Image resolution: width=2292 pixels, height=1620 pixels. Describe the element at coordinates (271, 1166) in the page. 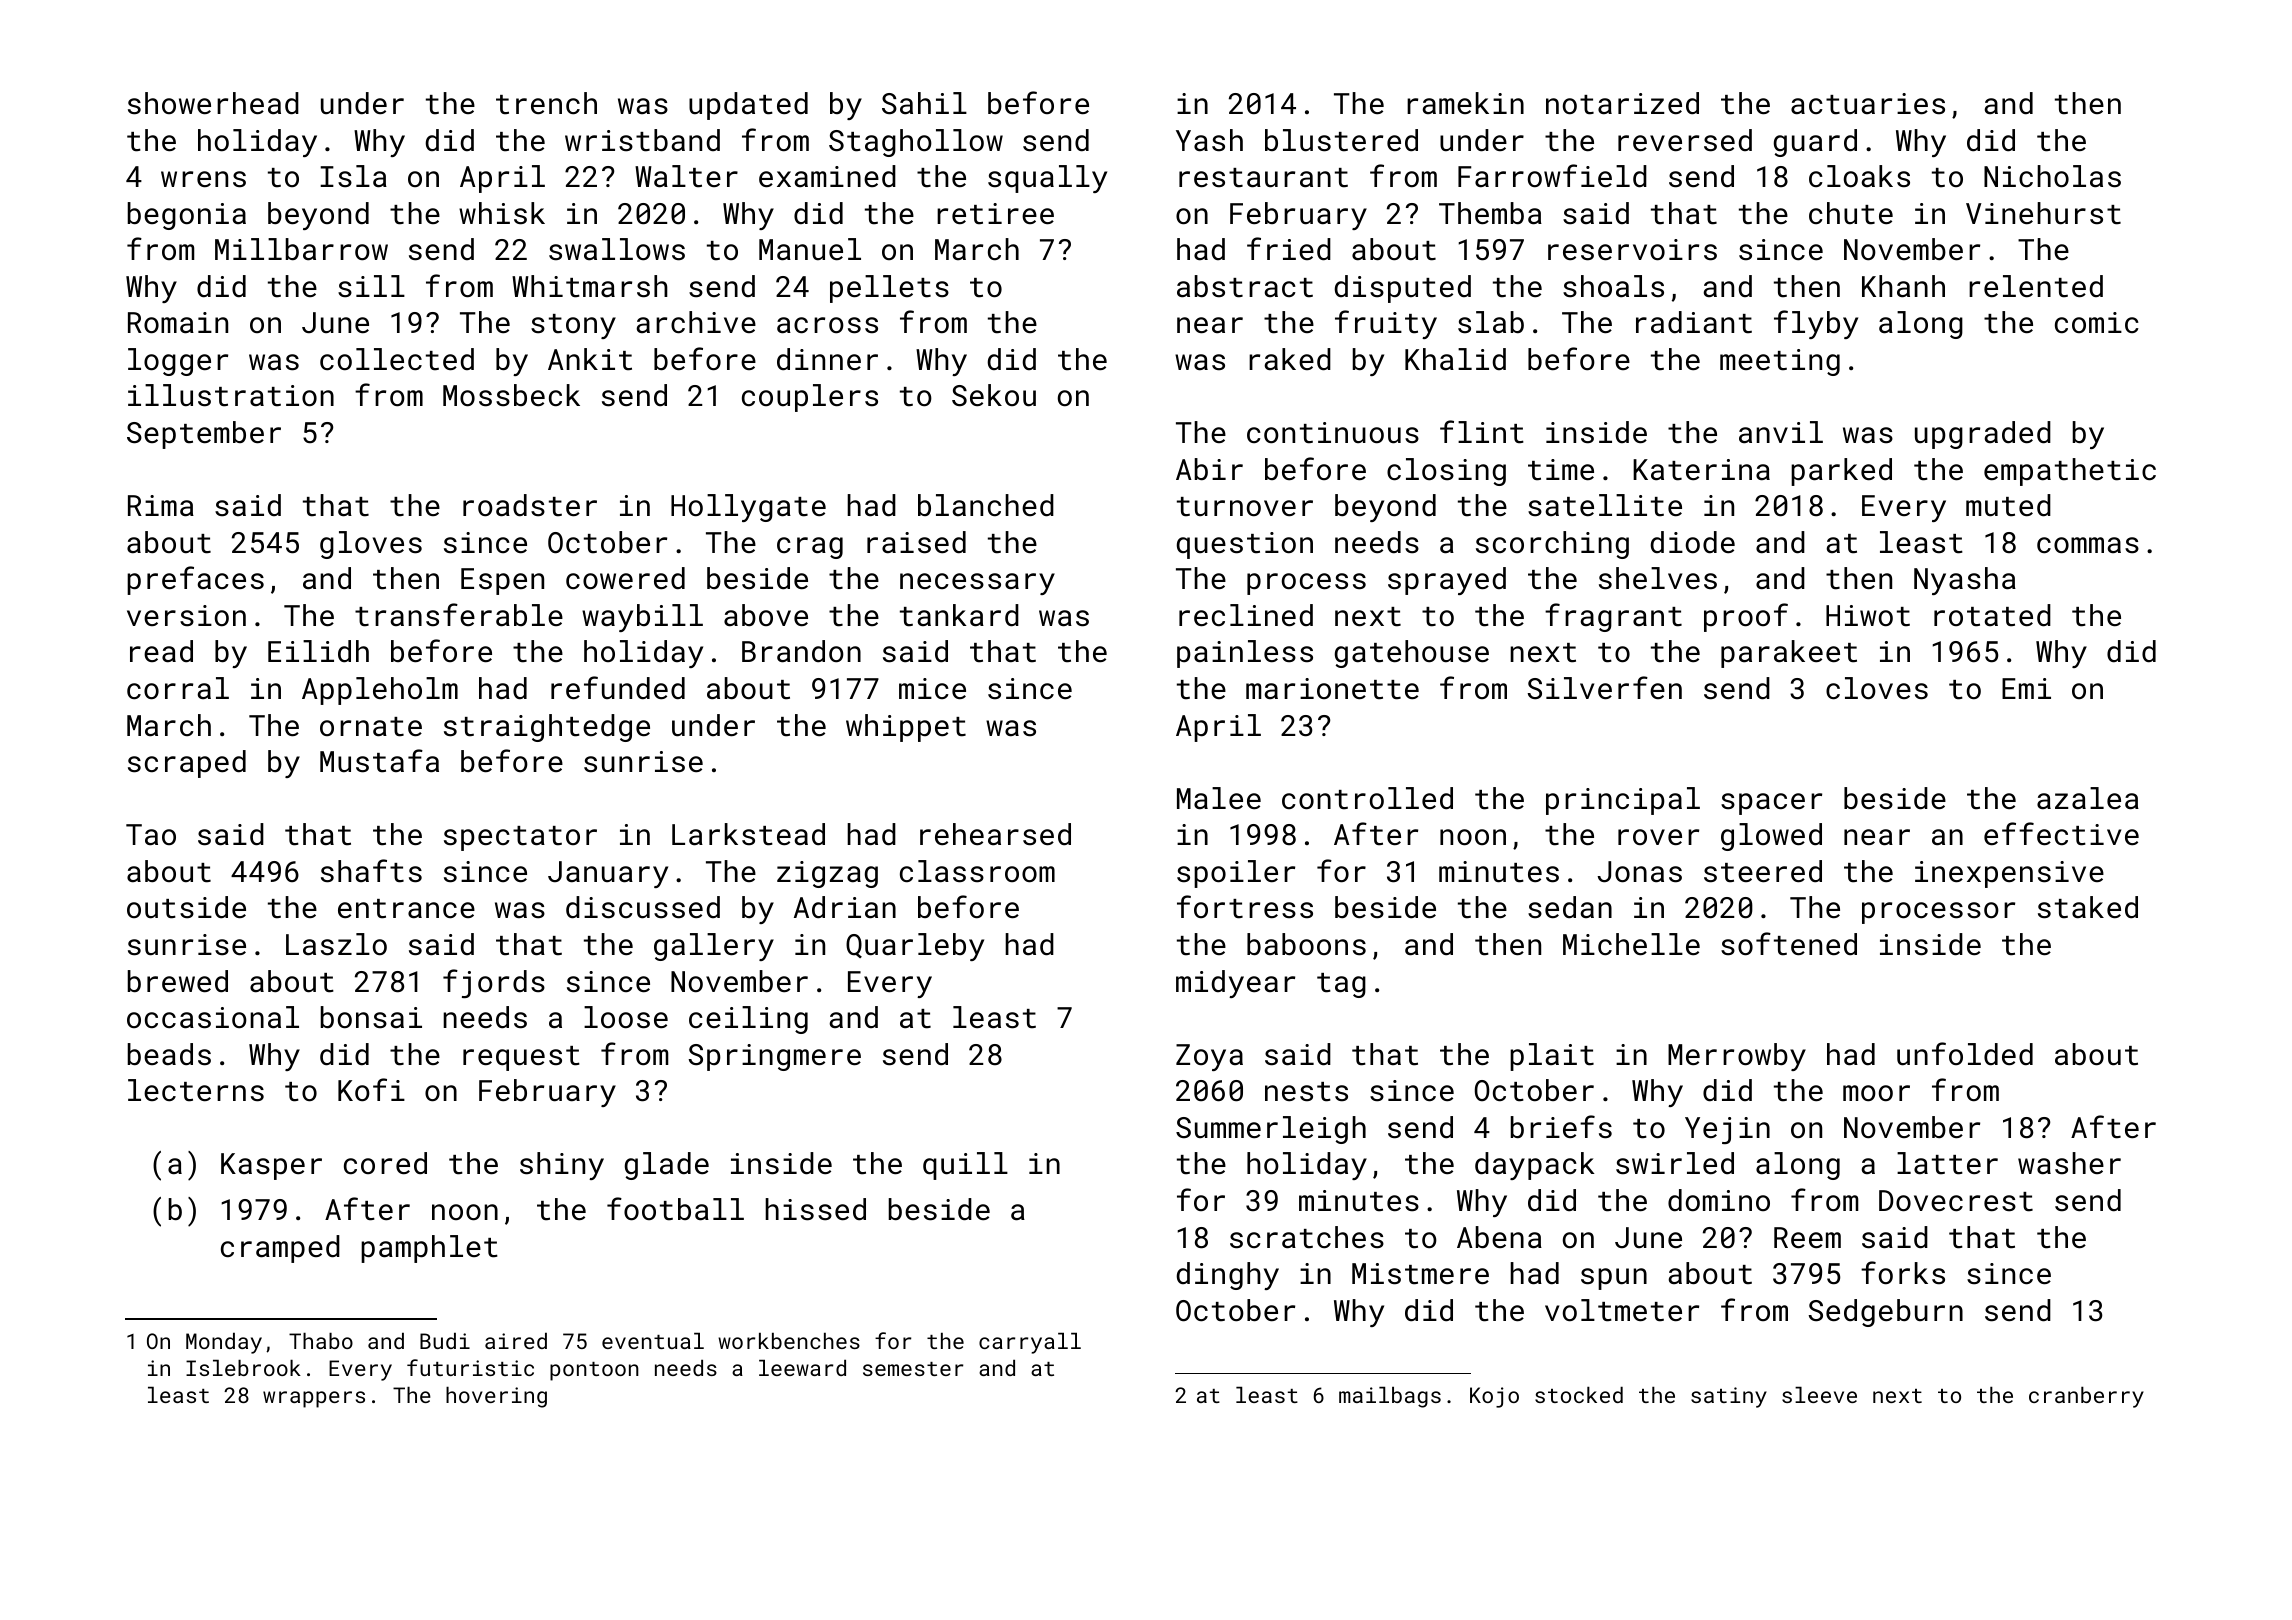

I see `Kasper` at that location.
